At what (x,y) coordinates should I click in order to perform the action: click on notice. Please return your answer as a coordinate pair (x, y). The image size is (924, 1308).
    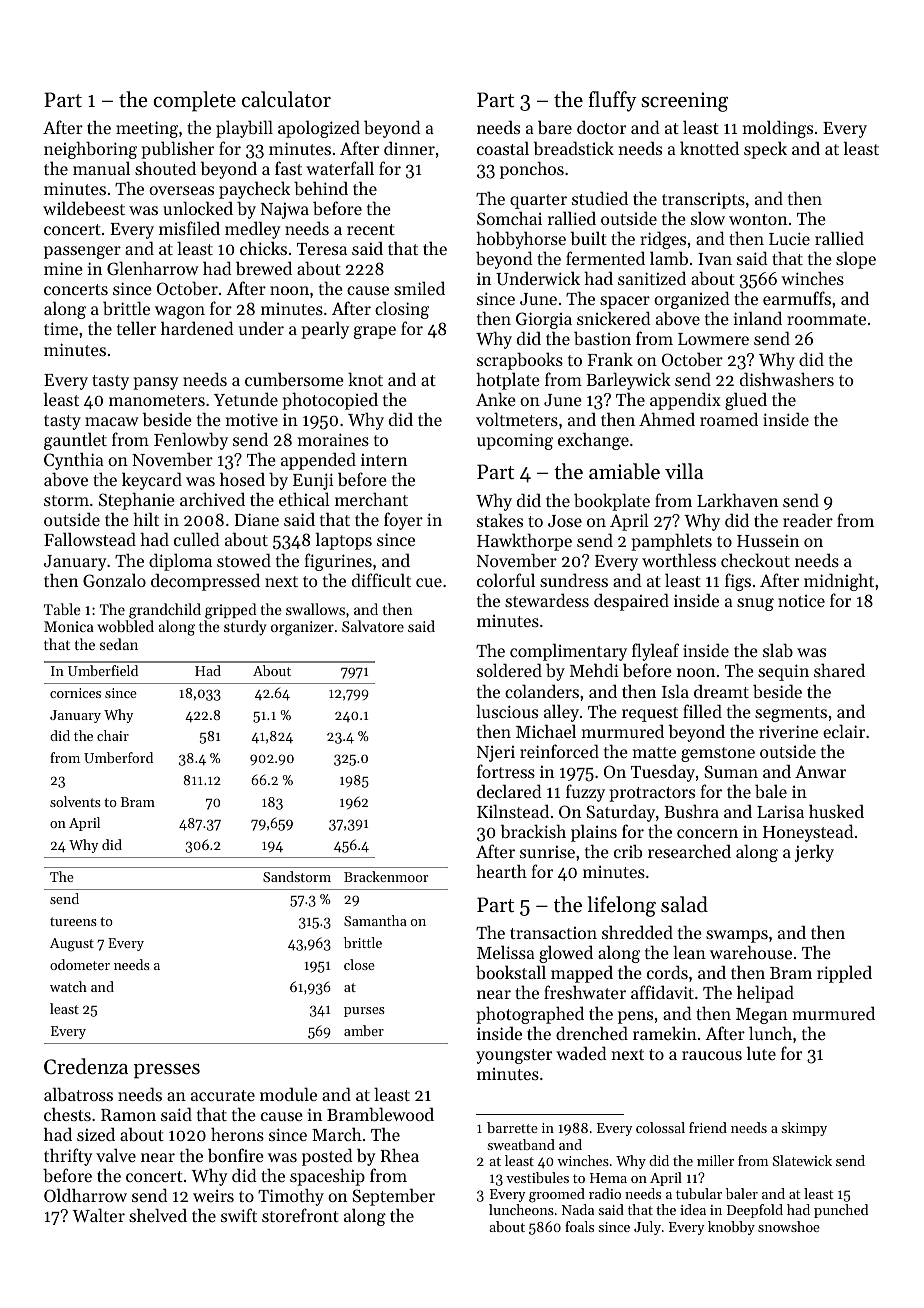
    Looking at the image, I should click on (801, 600).
